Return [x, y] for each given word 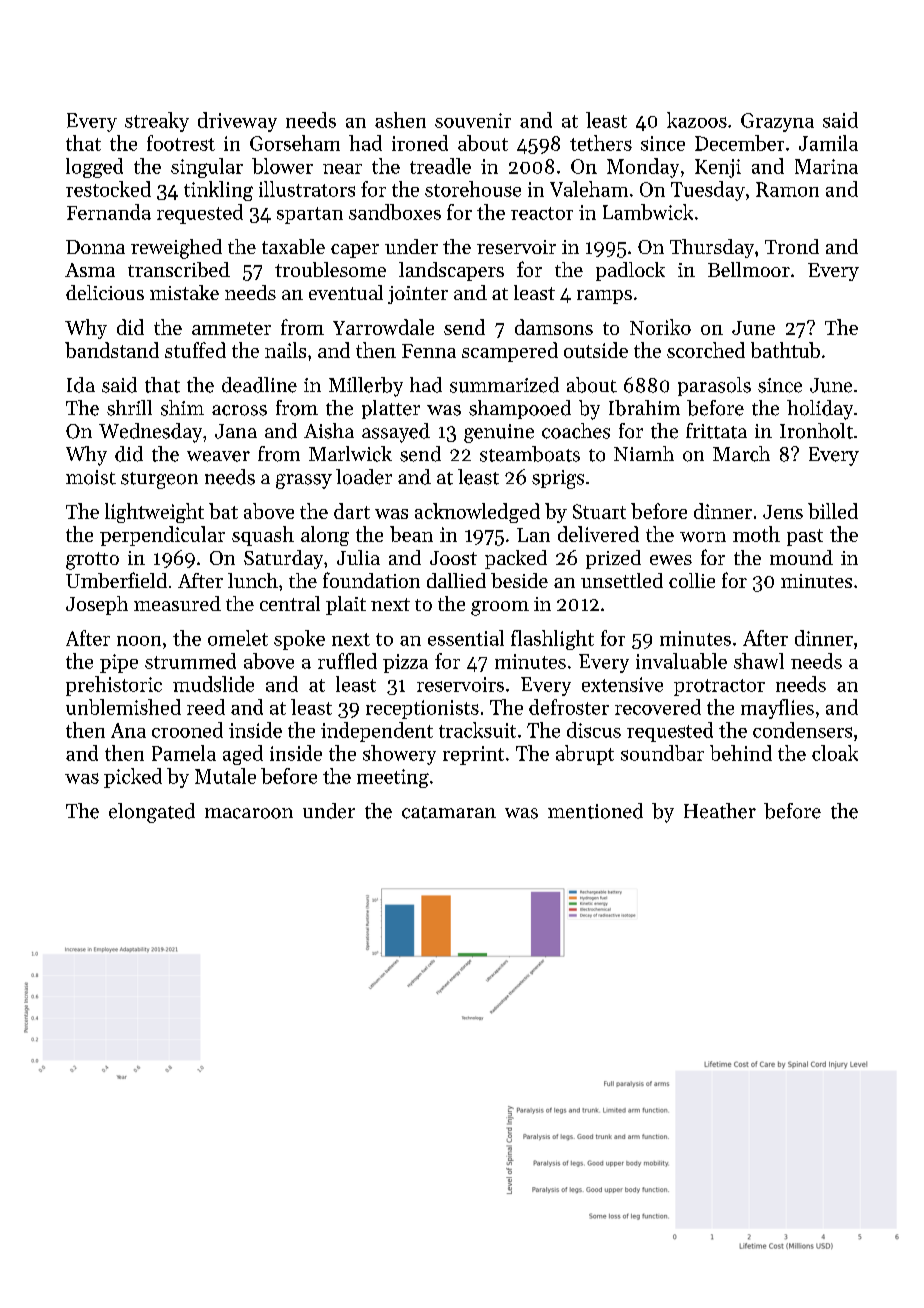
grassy [304, 481]
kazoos [697, 120]
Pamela [184, 753]
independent [377, 732]
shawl [759, 661]
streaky [157, 122]
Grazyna [777, 122]
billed [833, 511]
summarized [504, 385]
